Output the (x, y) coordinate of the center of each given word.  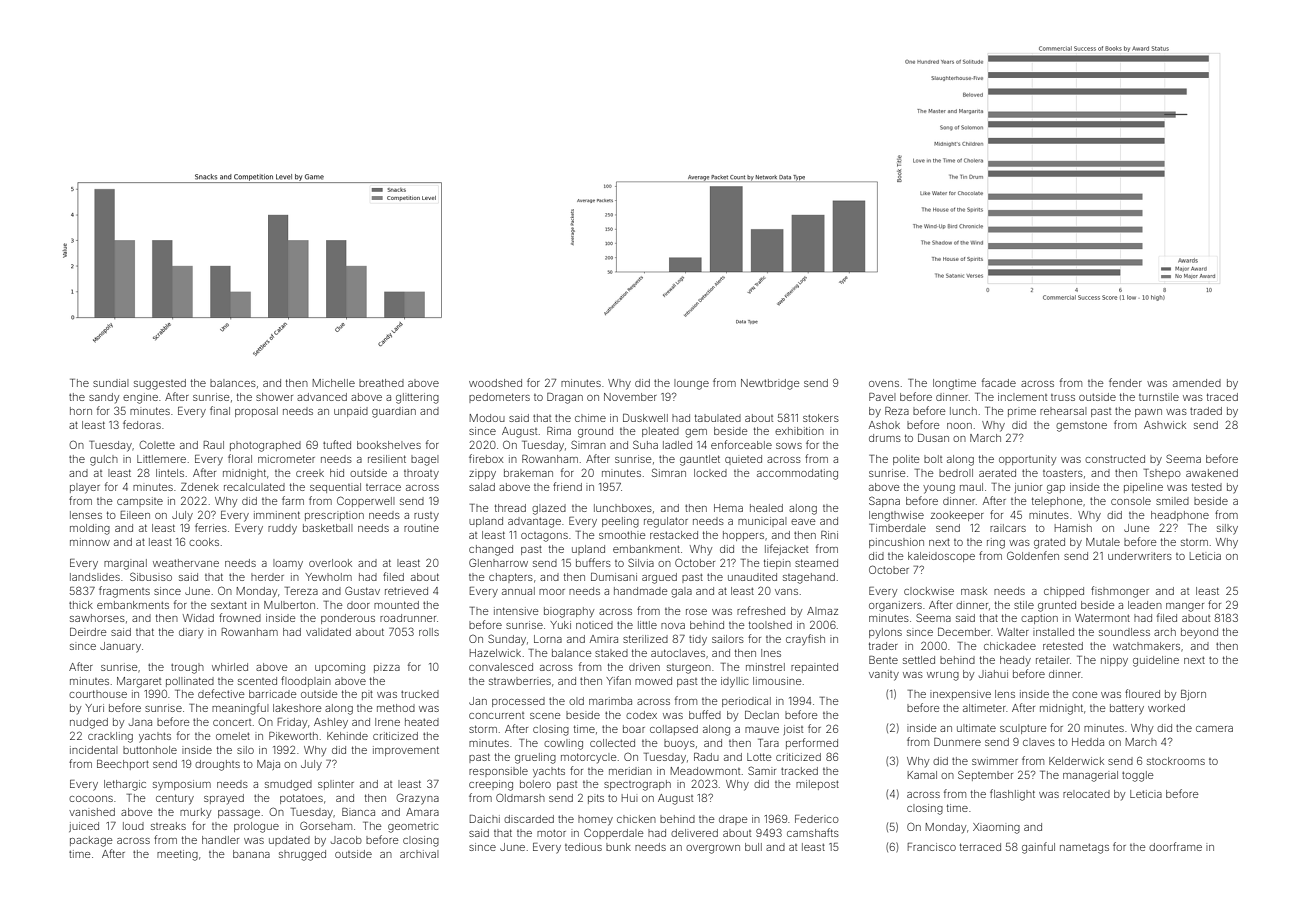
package (91, 841)
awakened (1212, 473)
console (1131, 501)
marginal (125, 564)
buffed (705, 714)
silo (245, 750)
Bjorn (1193, 695)
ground (595, 432)
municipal (762, 522)
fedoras (142, 424)
